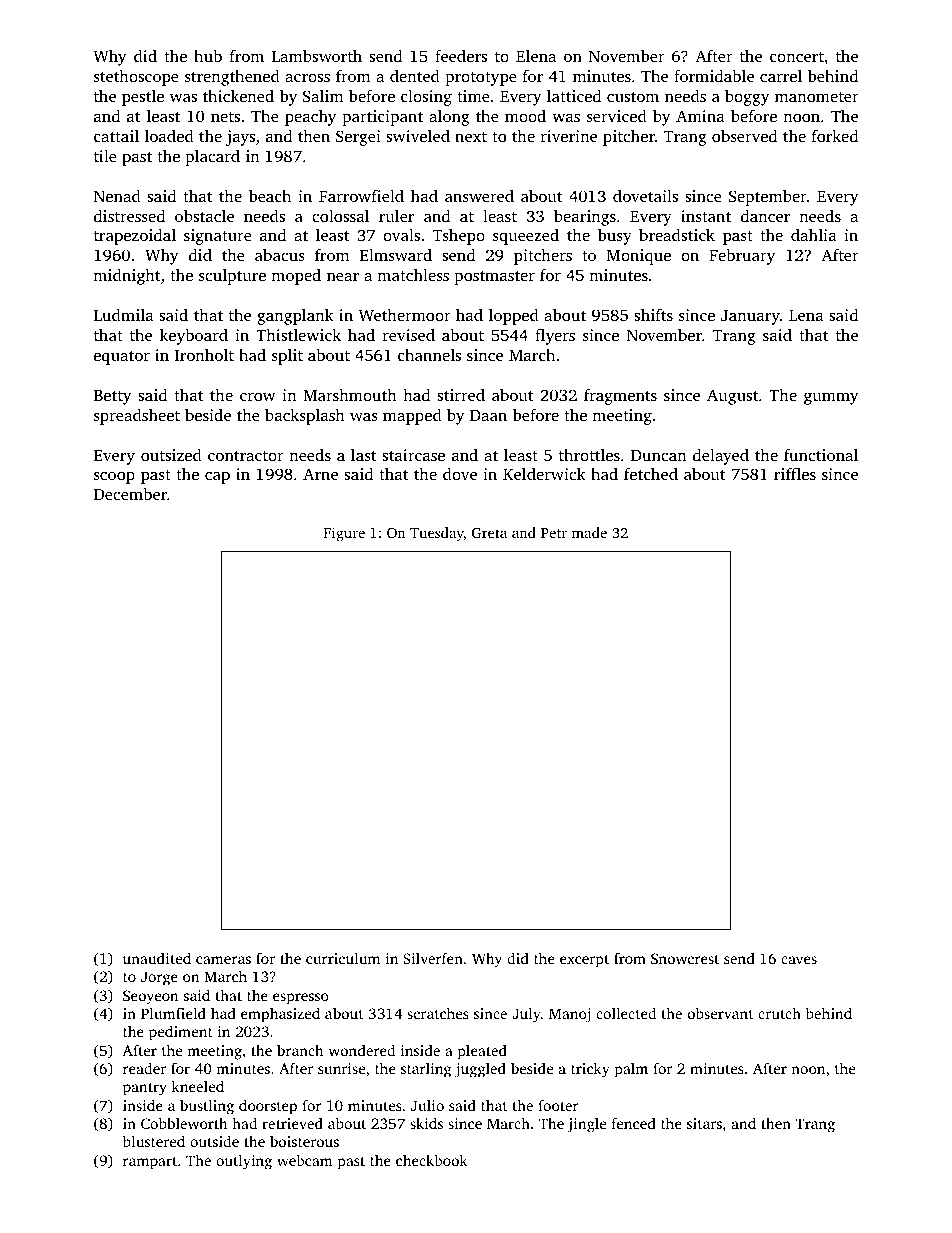  Describe the element at coordinates (130, 493) in the screenshot. I see `December` at that location.
